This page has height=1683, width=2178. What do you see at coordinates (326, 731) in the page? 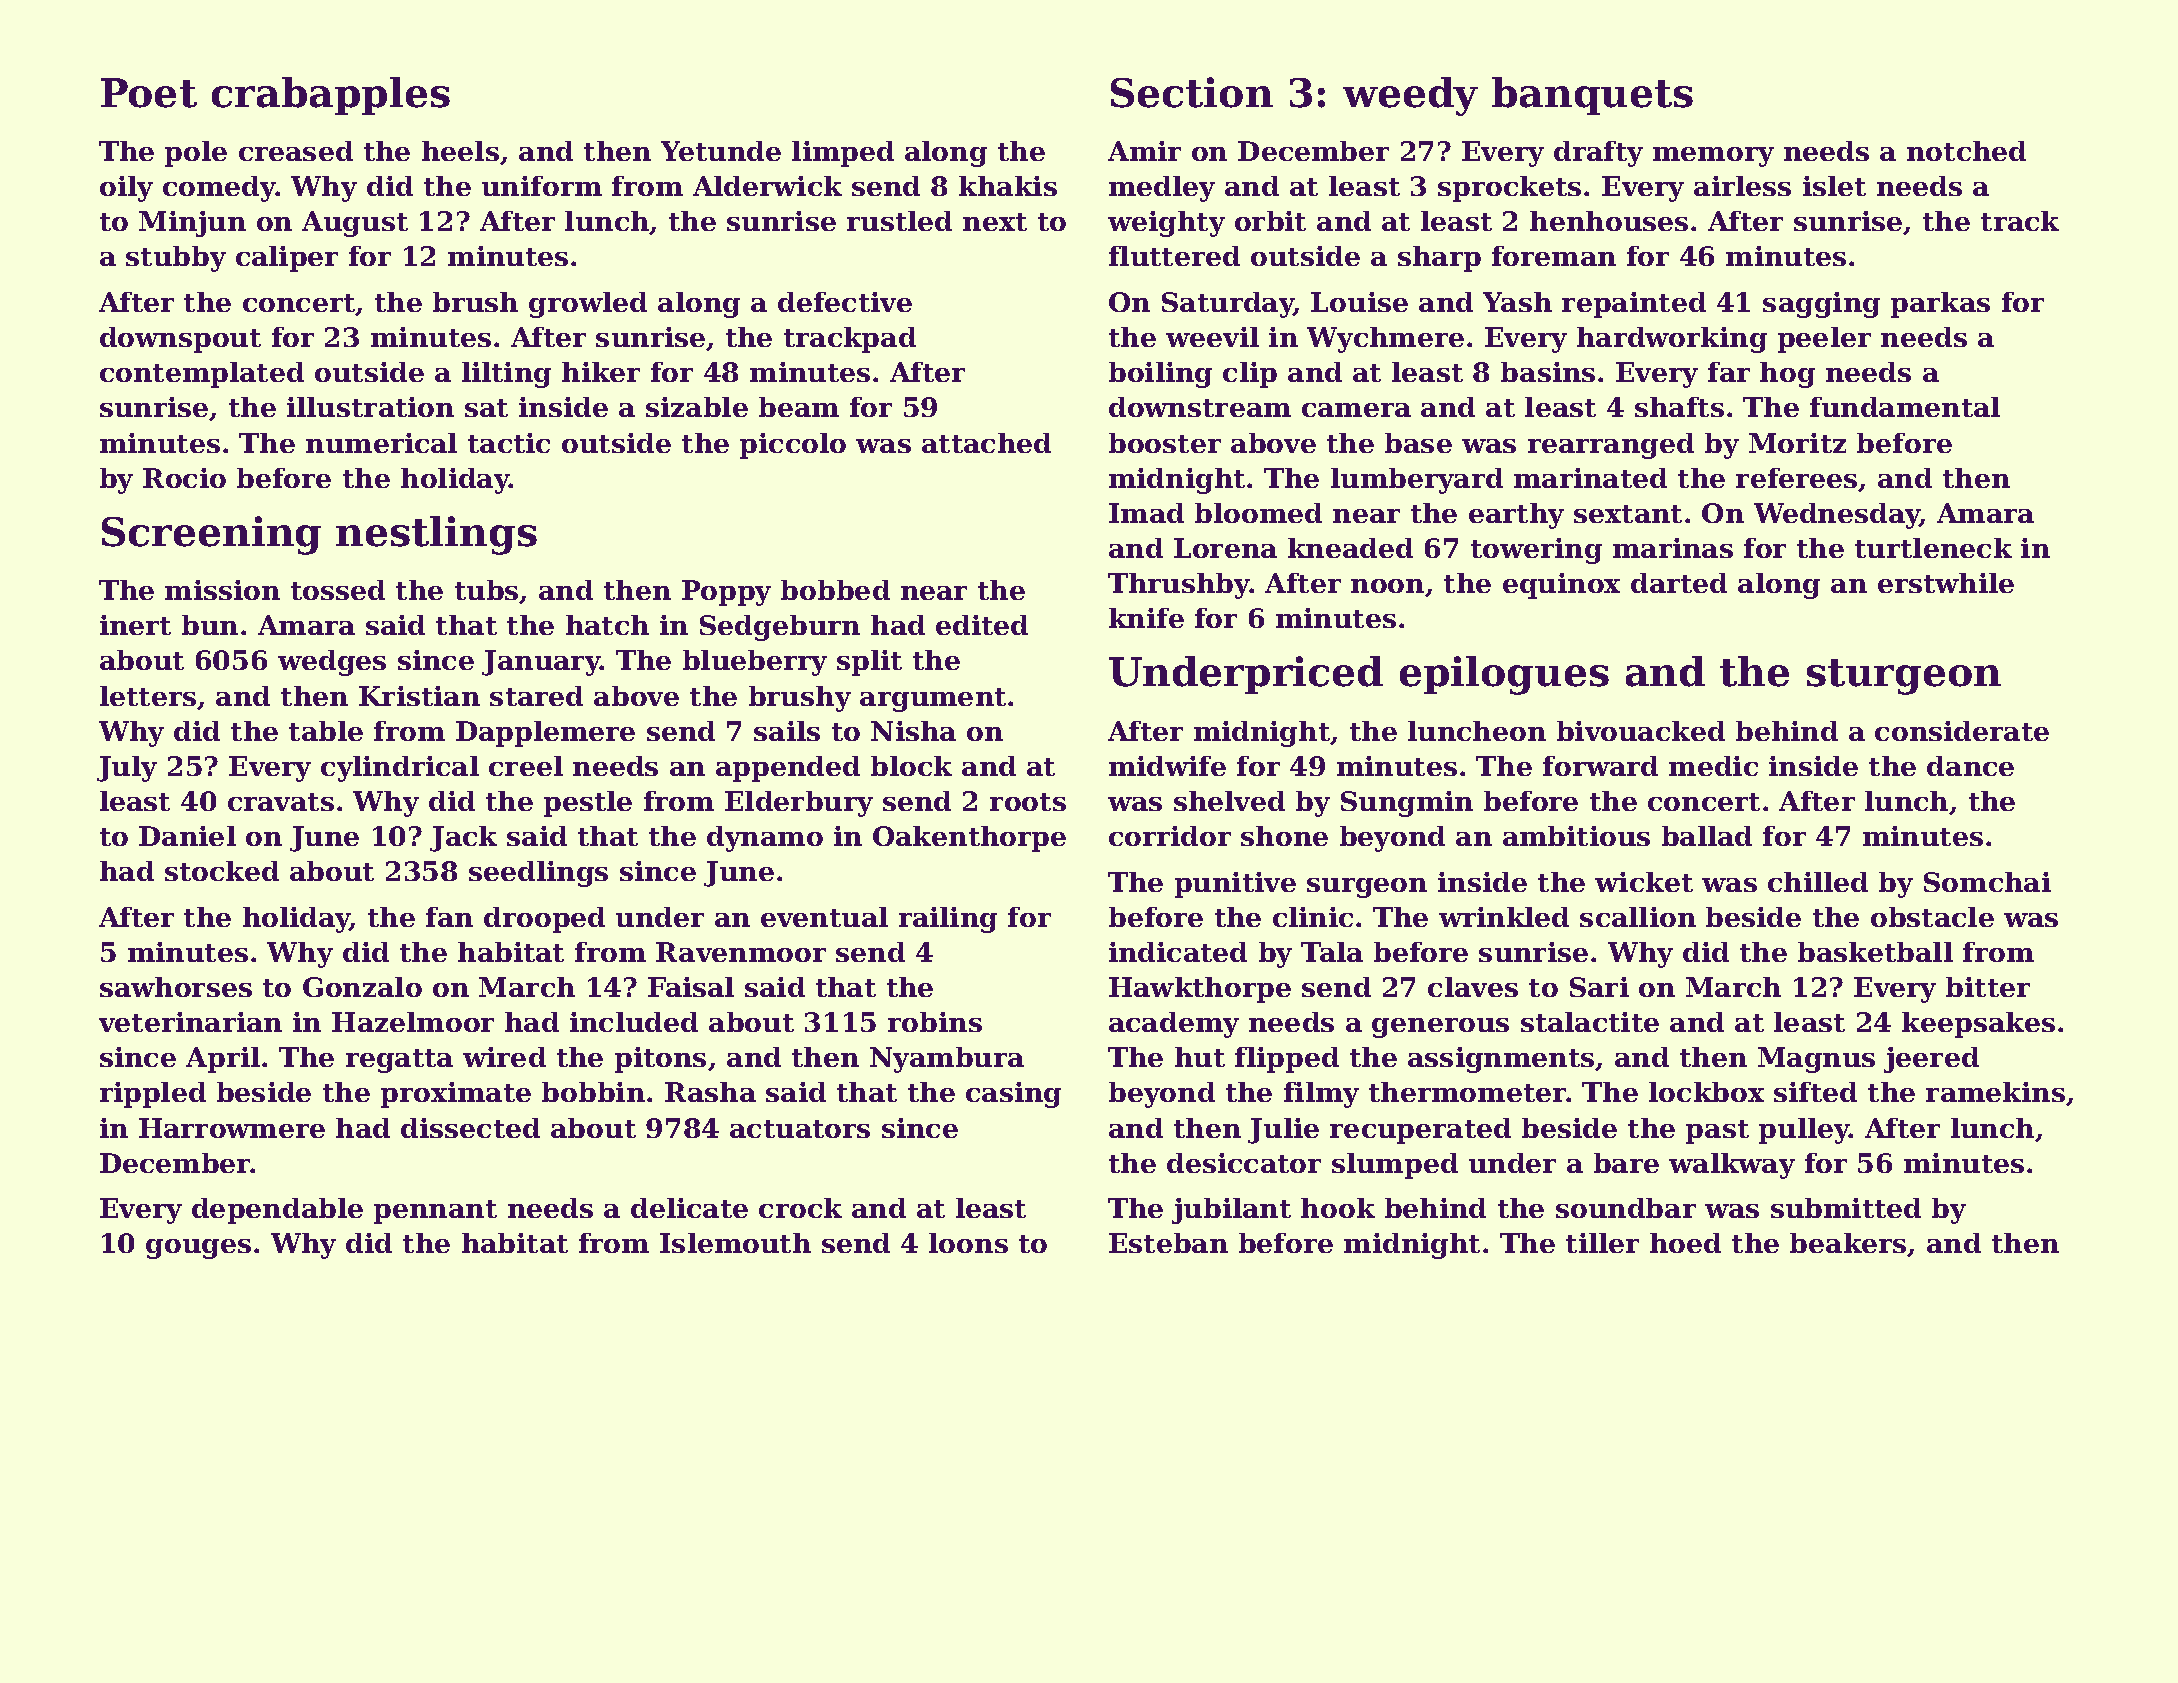
I see `table` at bounding box center [326, 731].
